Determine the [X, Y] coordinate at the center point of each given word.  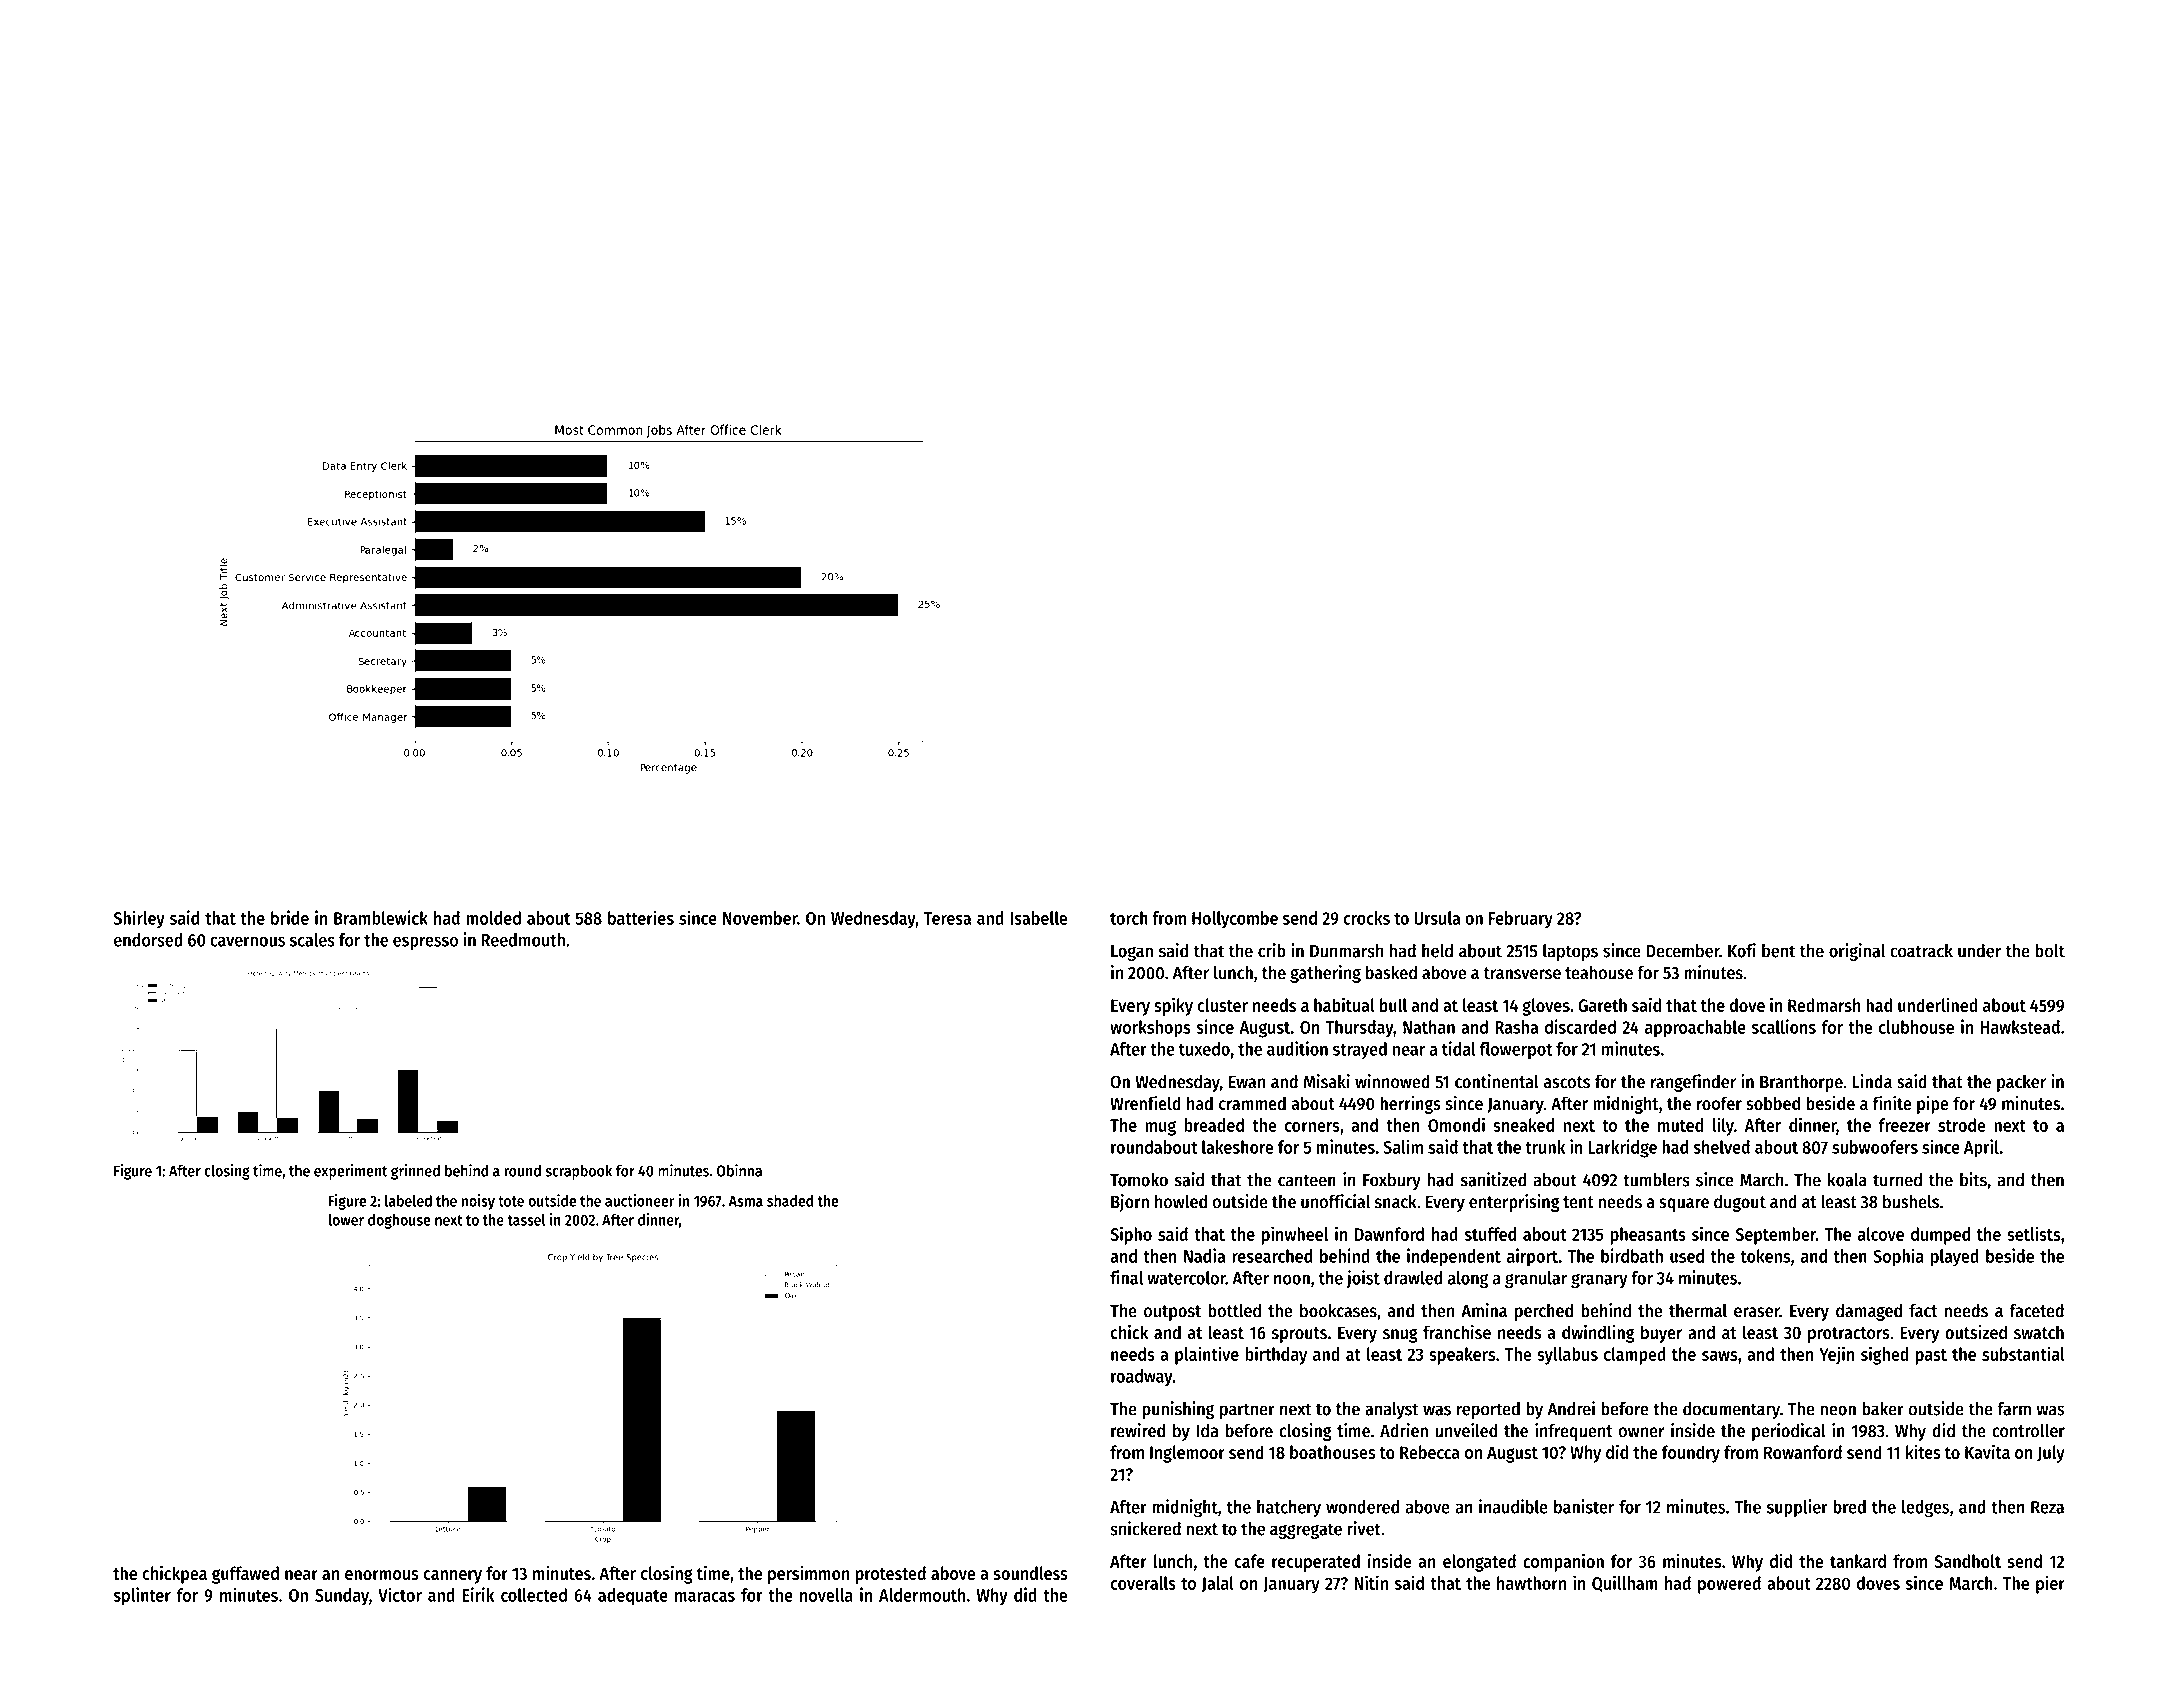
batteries [641, 917]
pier [2050, 1584]
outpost [1172, 1313]
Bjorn [1130, 1203]
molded [494, 918]
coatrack [1921, 951]
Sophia [1898, 1257]
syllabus [1567, 1356]
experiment [351, 1172]
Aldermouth [922, 1595]
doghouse [399, 1221]
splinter [142, 1596]
